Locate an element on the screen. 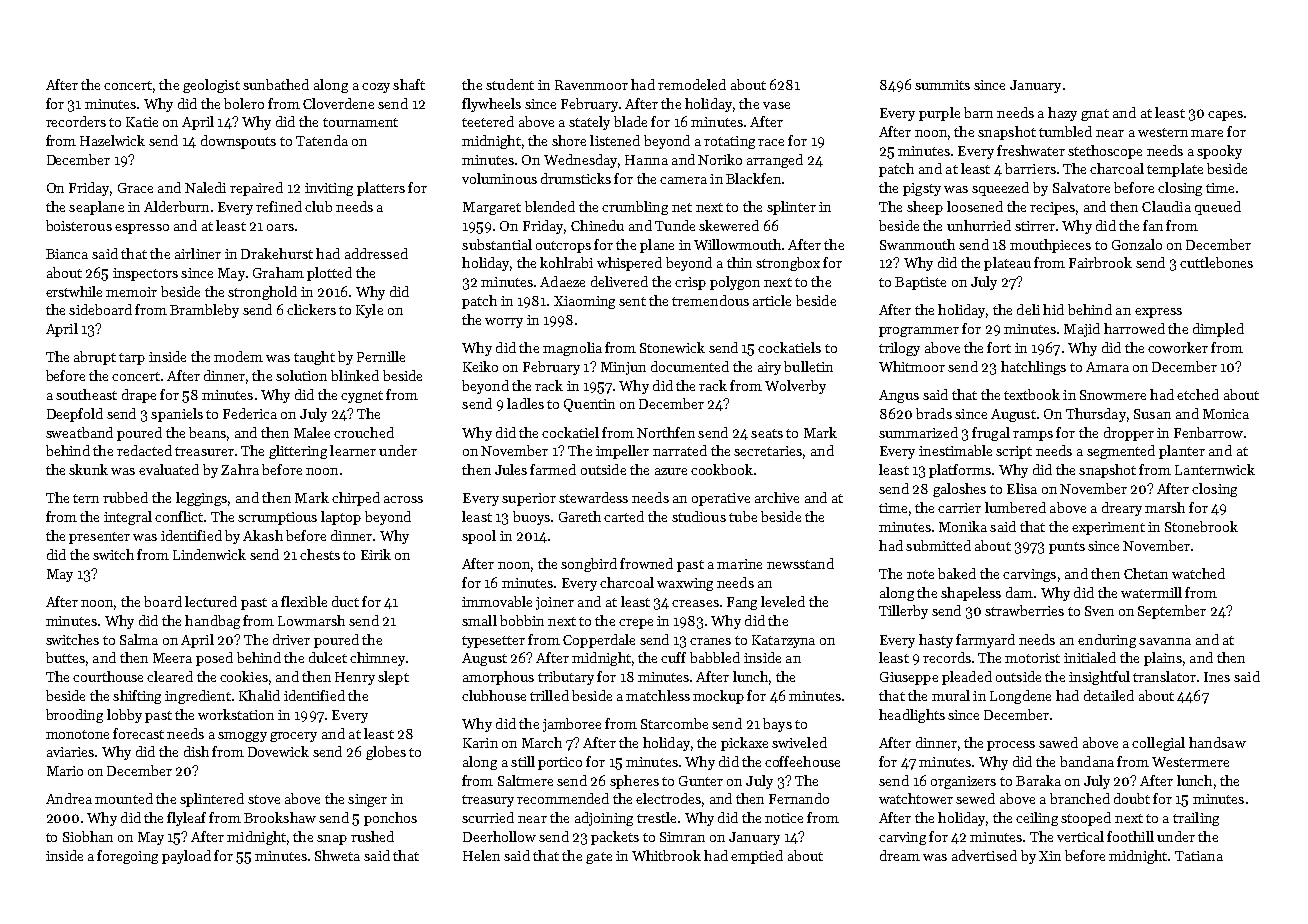 The image size is (1308, 924). dimpled is located at coordinates (1218, 330).
